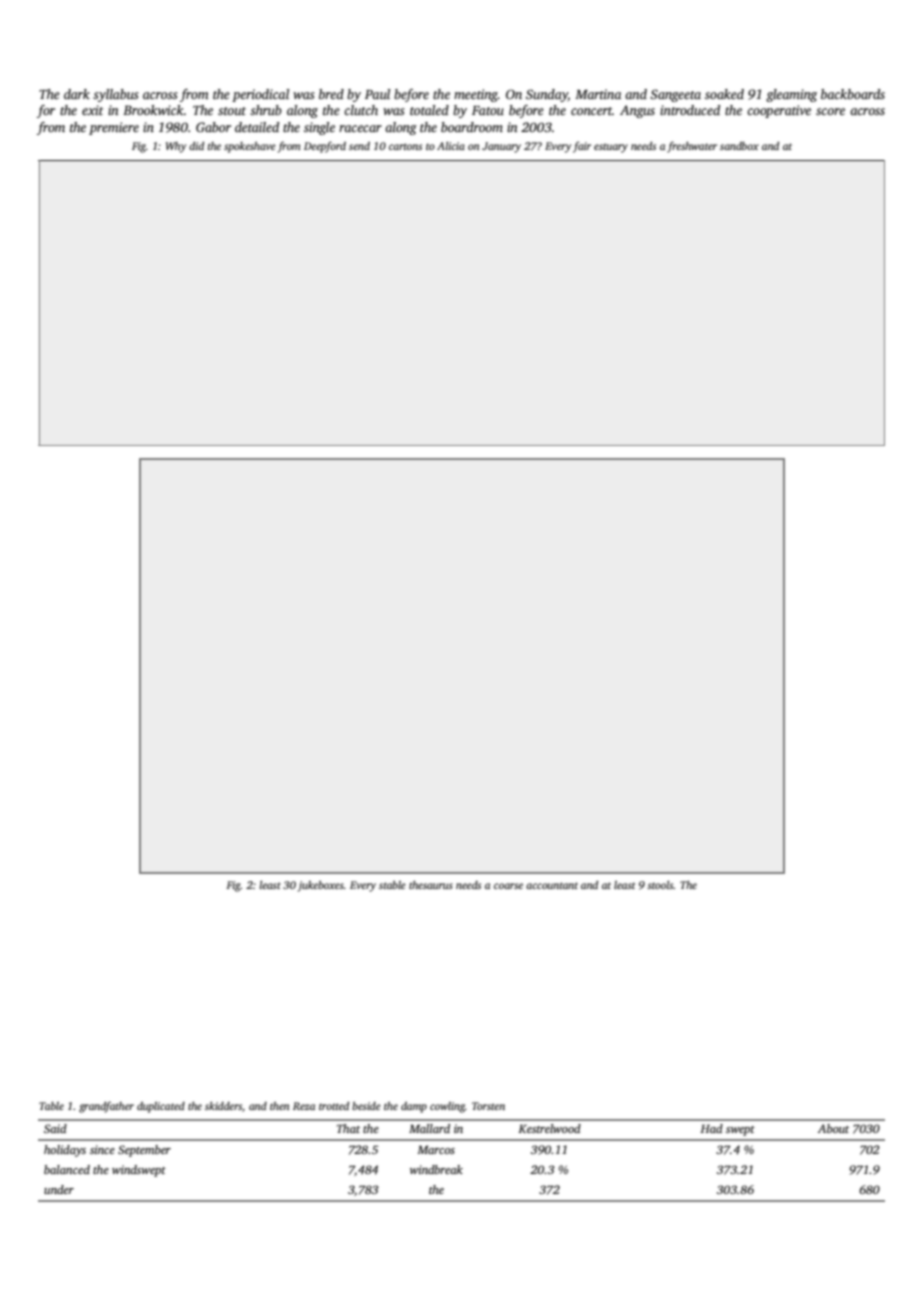 The height and width of the screenshot is (1308, 924). I want to click on soaked, so click(724, 94).
